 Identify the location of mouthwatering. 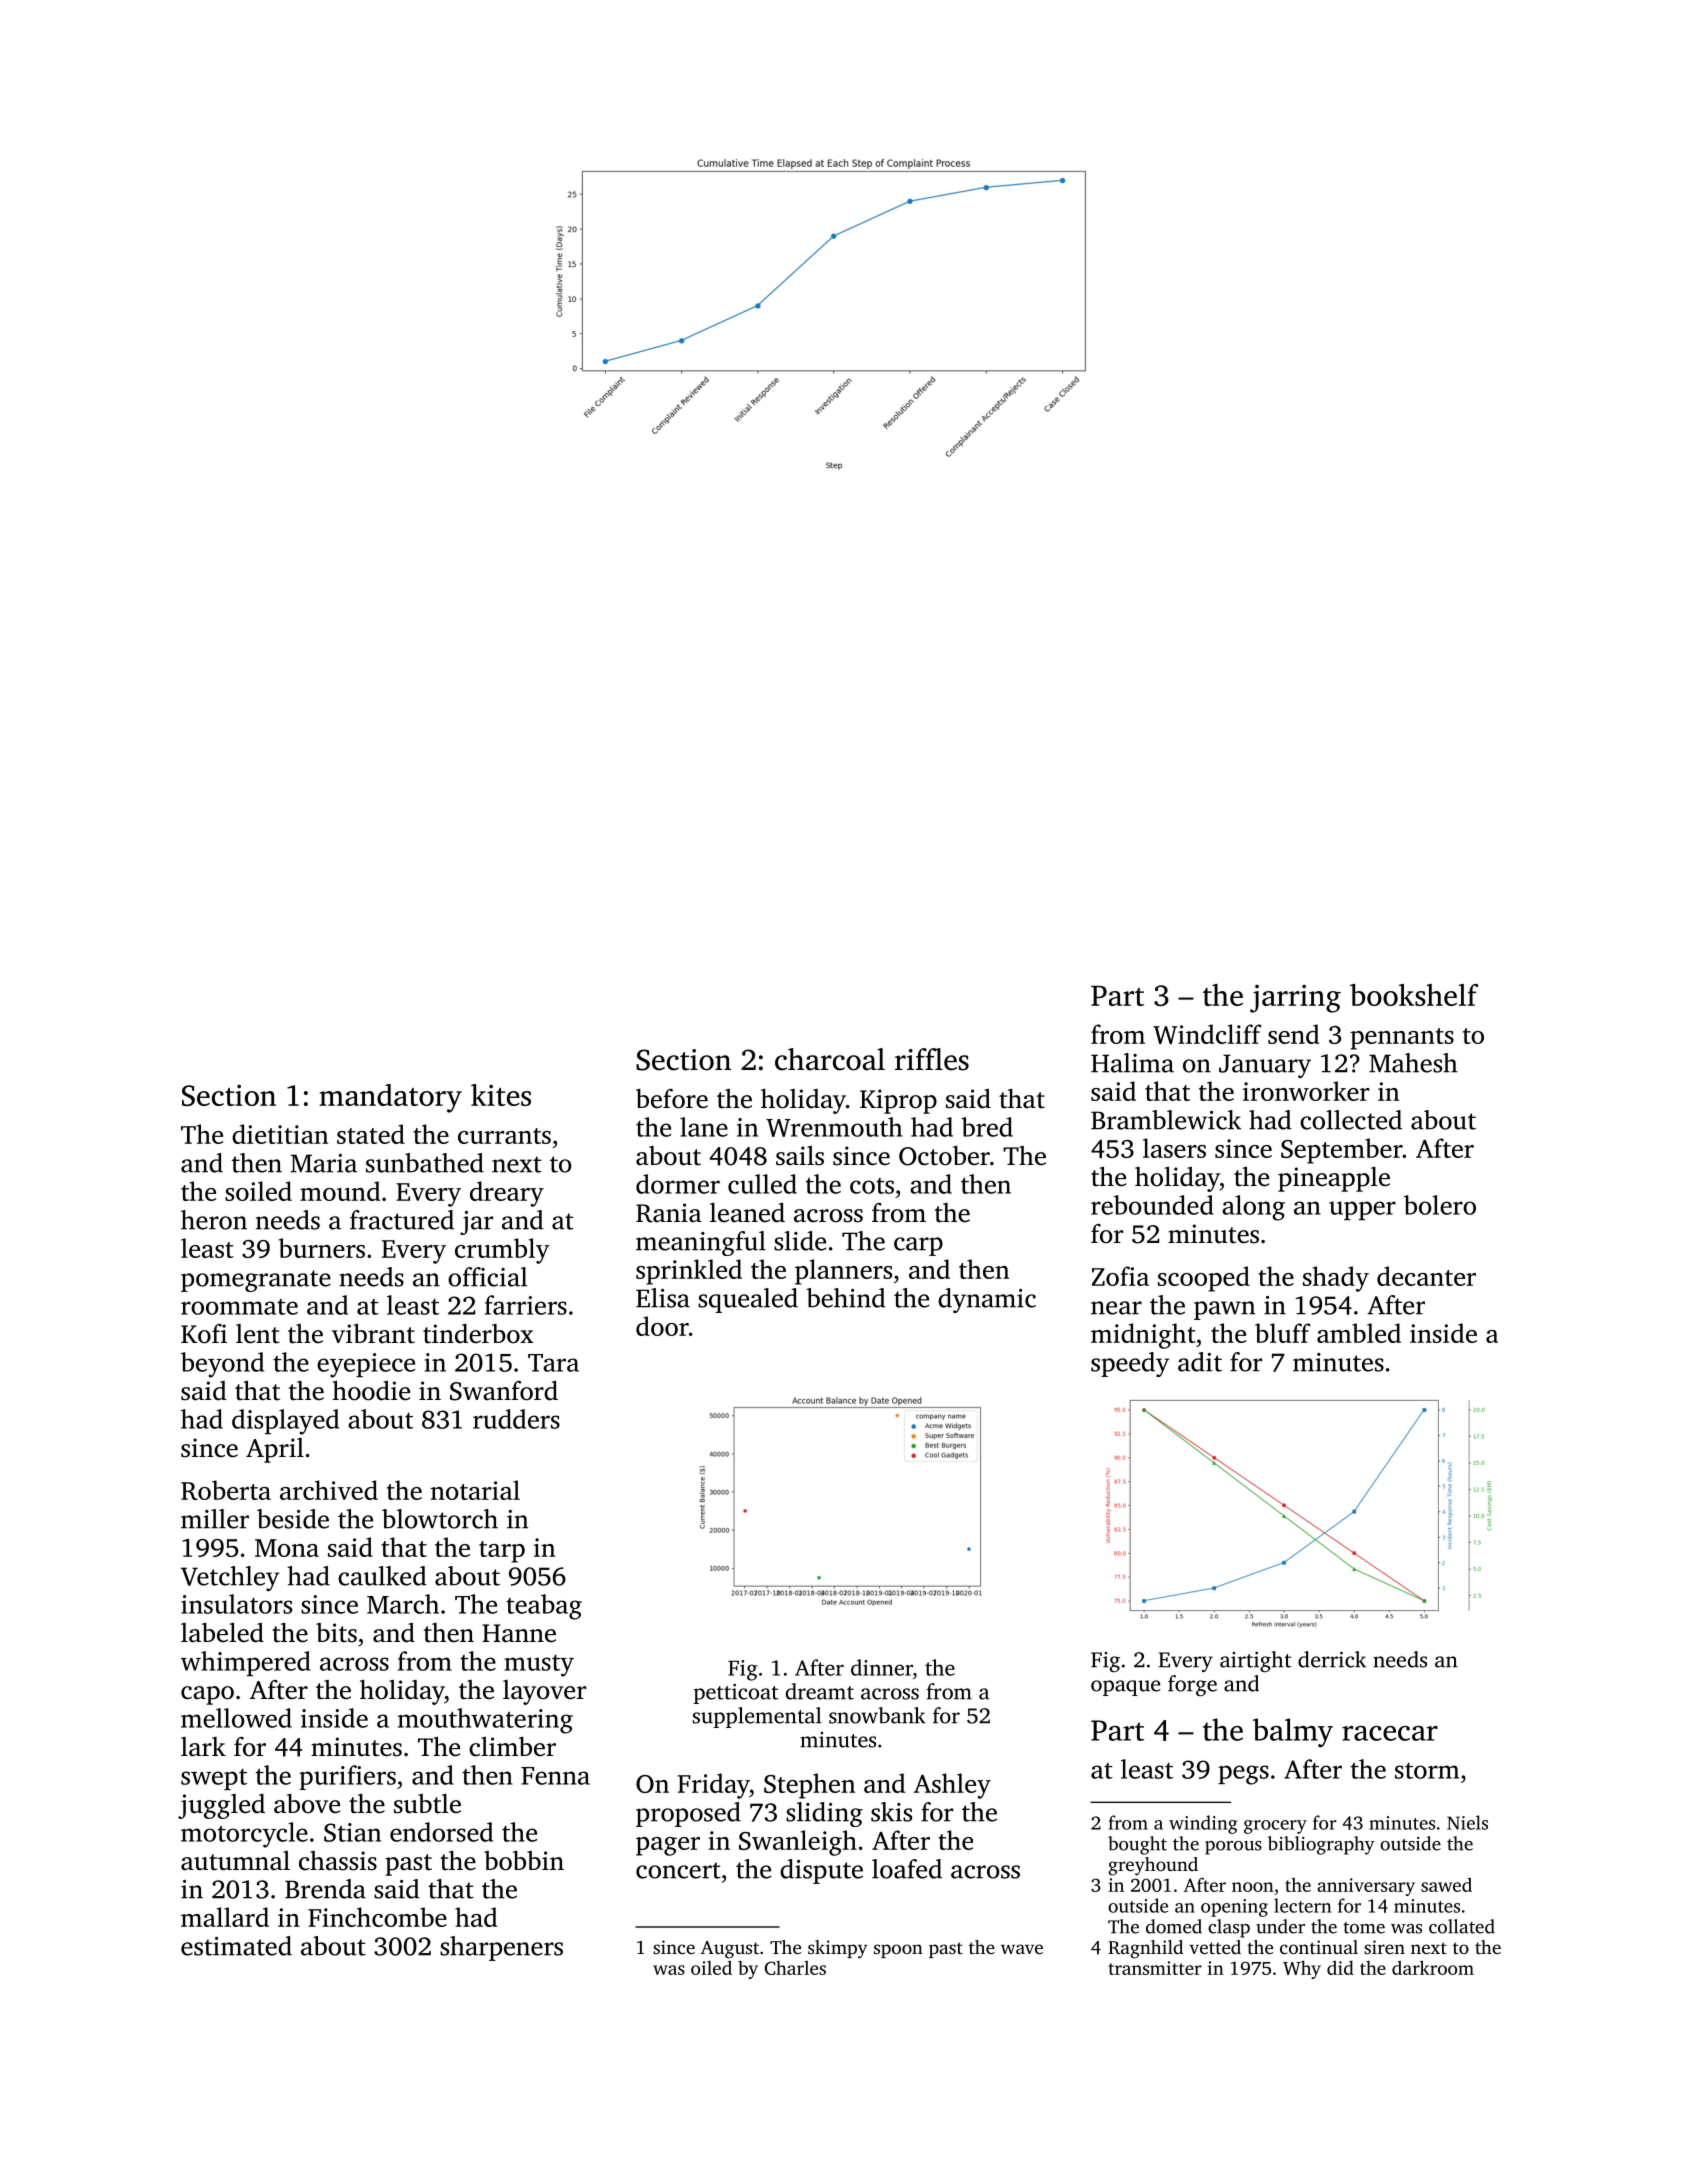
(485, 1721).
